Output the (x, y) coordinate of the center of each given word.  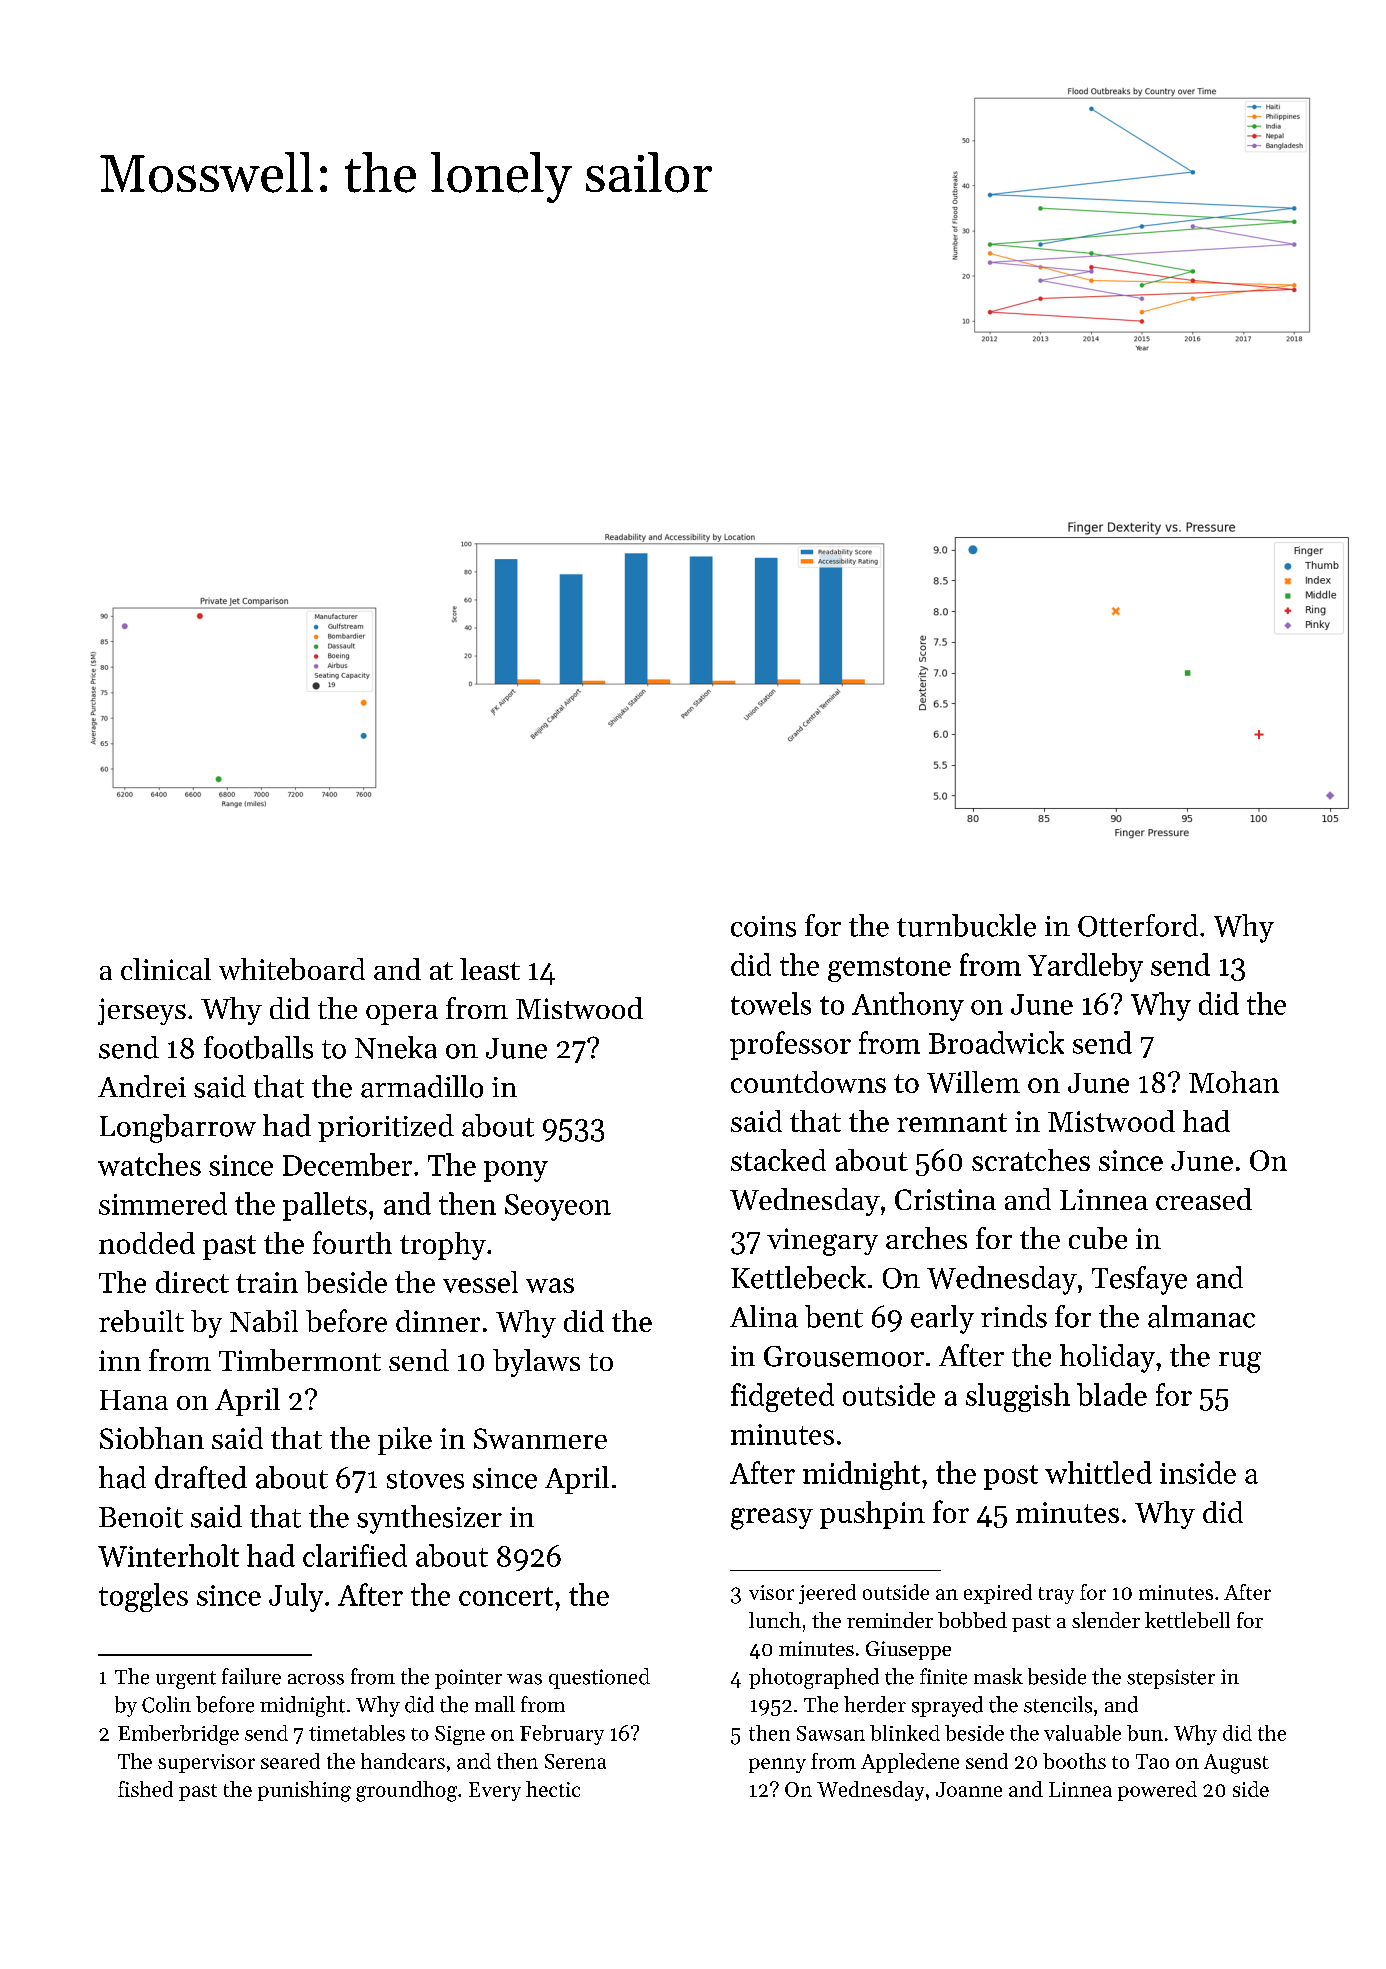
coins (763, 926)
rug (1240, 1362)
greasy (772, 1519)
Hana (134, 1400)
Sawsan (831, 1733)
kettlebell (1187, 1620)
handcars (403, 1761)
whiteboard (292, 969)
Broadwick (996, 1042)
